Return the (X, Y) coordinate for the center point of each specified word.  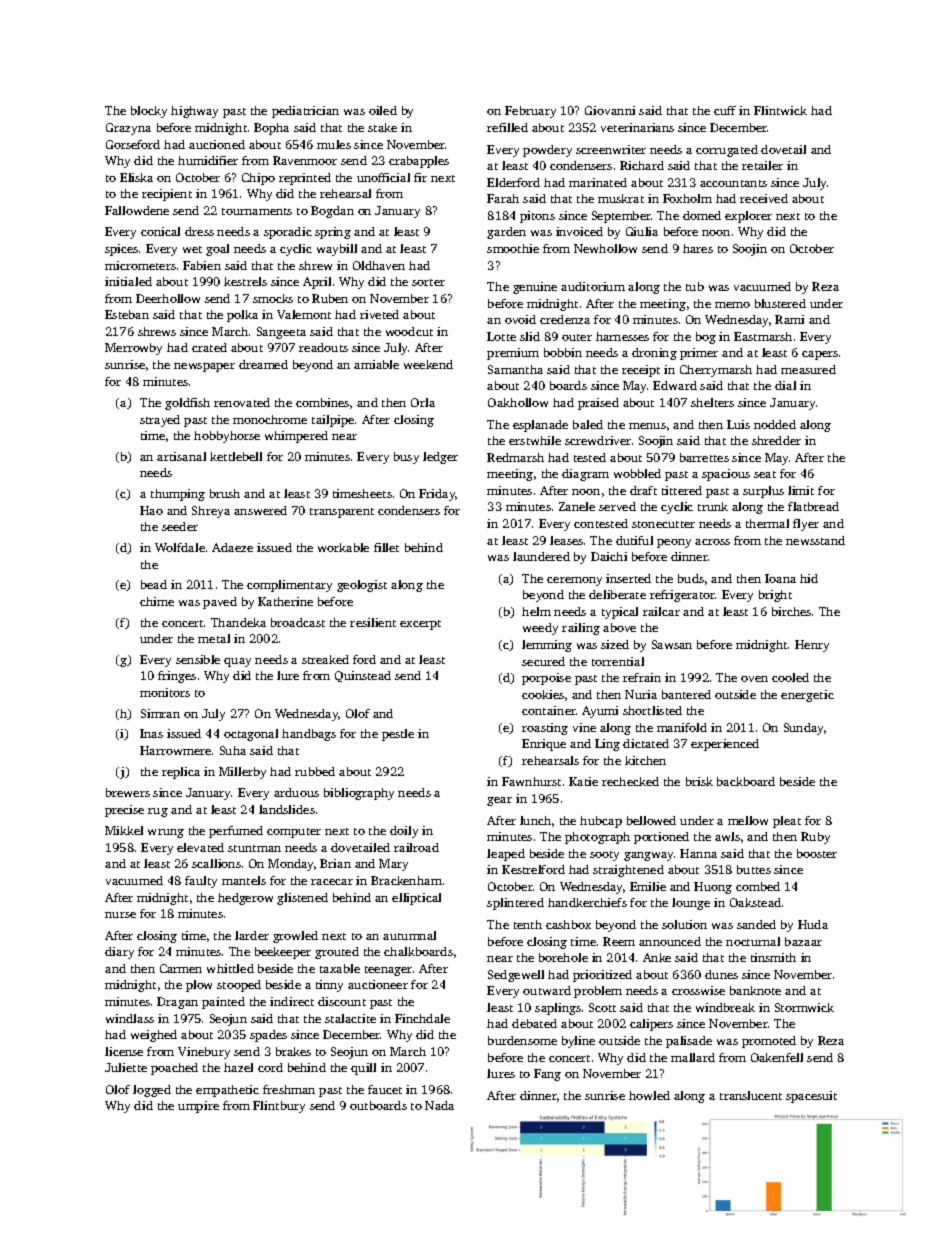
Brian (335, 863)
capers (820, 355)
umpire (198, 1107)
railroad (416, 847)
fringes (177, 677)
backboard (746, 781)
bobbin (563, 352)
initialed (128, 281)
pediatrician (305, 112)
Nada (439, 1105)
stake (382, 127)
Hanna (698, 853)
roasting (545, 729)
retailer (762, 165)
